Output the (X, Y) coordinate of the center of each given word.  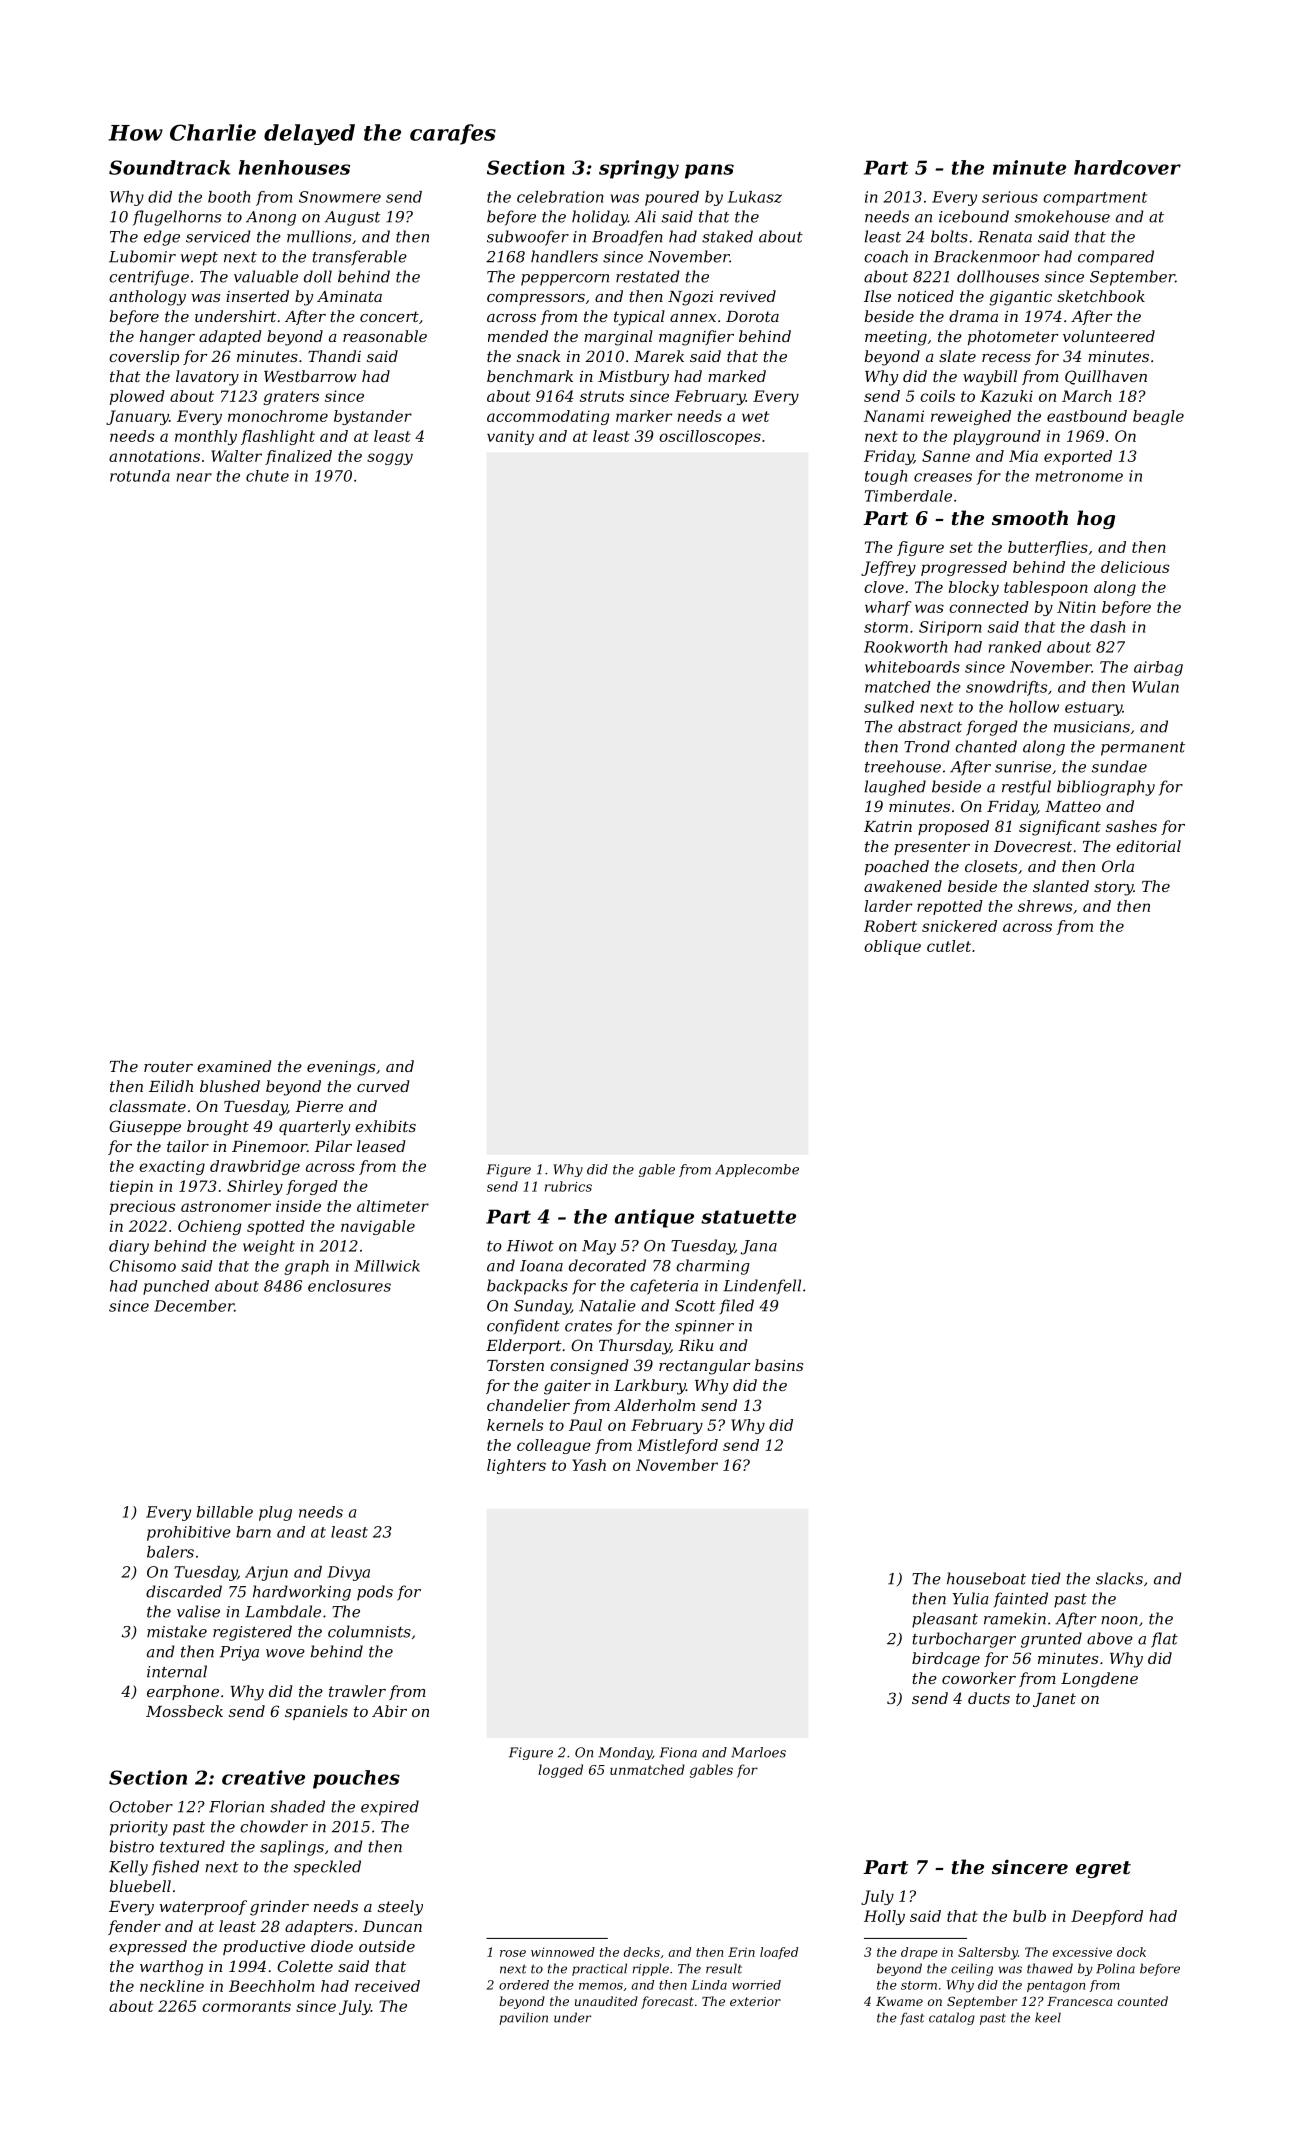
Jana (759, 1247)
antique (654, 1218)
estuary (1093, 709)
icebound (974, 216)
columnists (369, 1631)
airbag (1158, 668)
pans (709, 171)
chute (267, 476)
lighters (516, 1466)
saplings (292, 1848)
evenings (341, 1068)
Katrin (888, 826)
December (194, 1306)
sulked (889, 707)
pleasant (945, 1620)
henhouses (294, 167)
